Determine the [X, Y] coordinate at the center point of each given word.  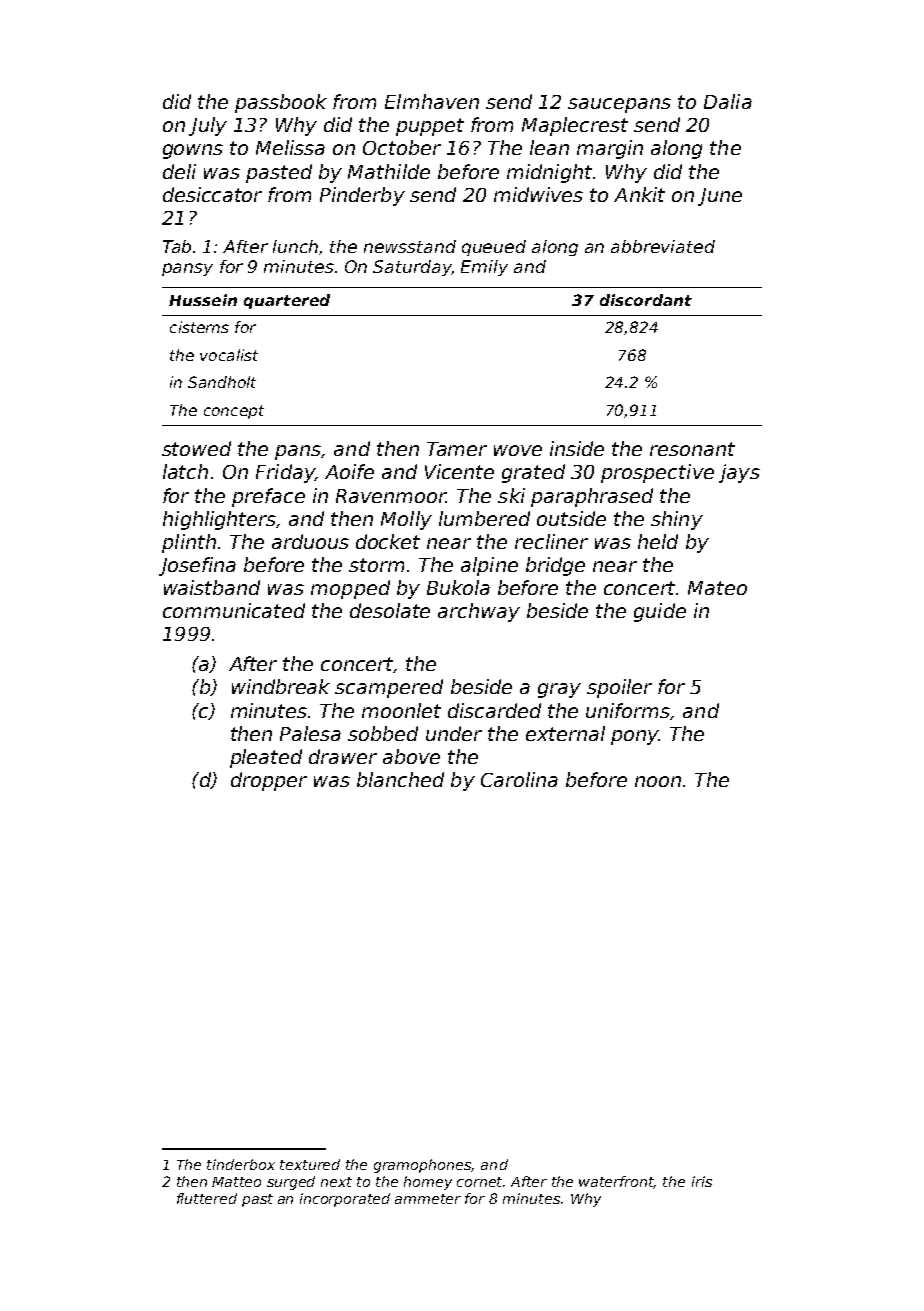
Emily [484, 268]
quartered [287, 301]
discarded [494, 710]
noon [658, 781]
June [720, 197]
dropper [269, 781]
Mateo [717, 588]
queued [494, 248]
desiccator [212, 194]
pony [635, 737]
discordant [646, 300]
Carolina [519, 779]
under [454, 733]
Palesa [310, 733]
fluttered [207, 1198]
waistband [212, 587]
